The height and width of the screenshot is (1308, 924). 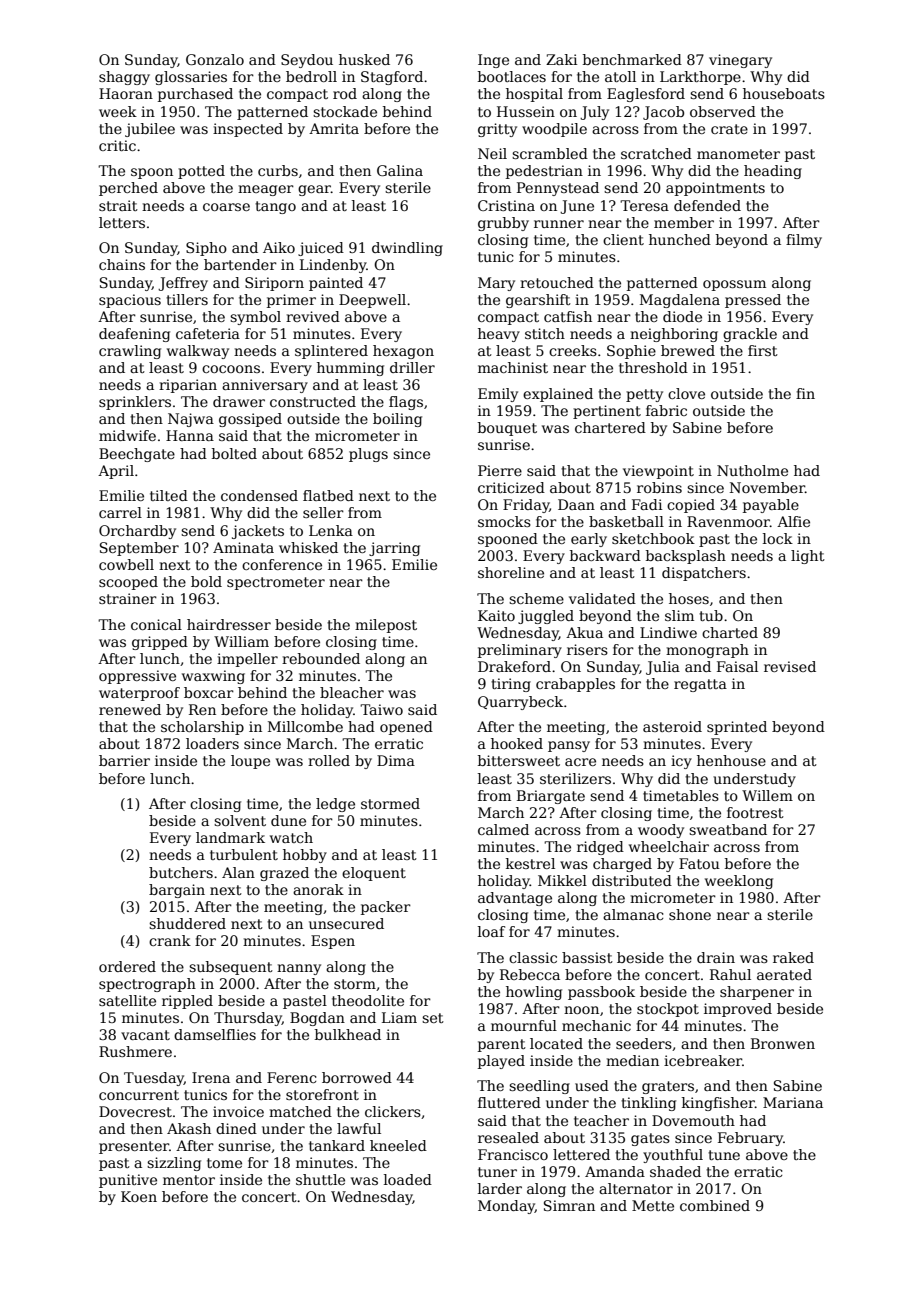 I want to click on shuddered, so click(x=187, y=923).
